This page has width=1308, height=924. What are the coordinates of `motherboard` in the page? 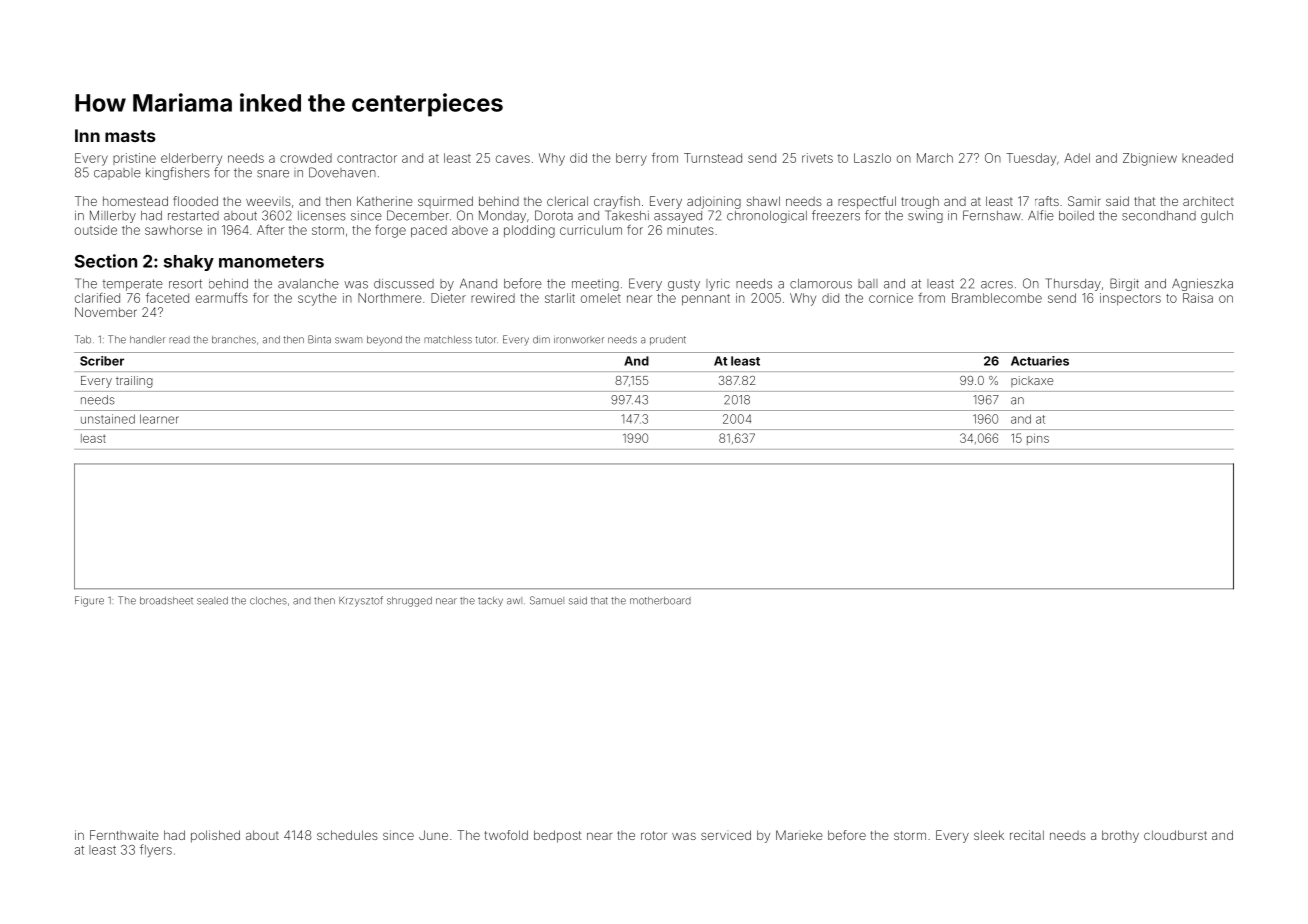 It's located at (660, 601).
